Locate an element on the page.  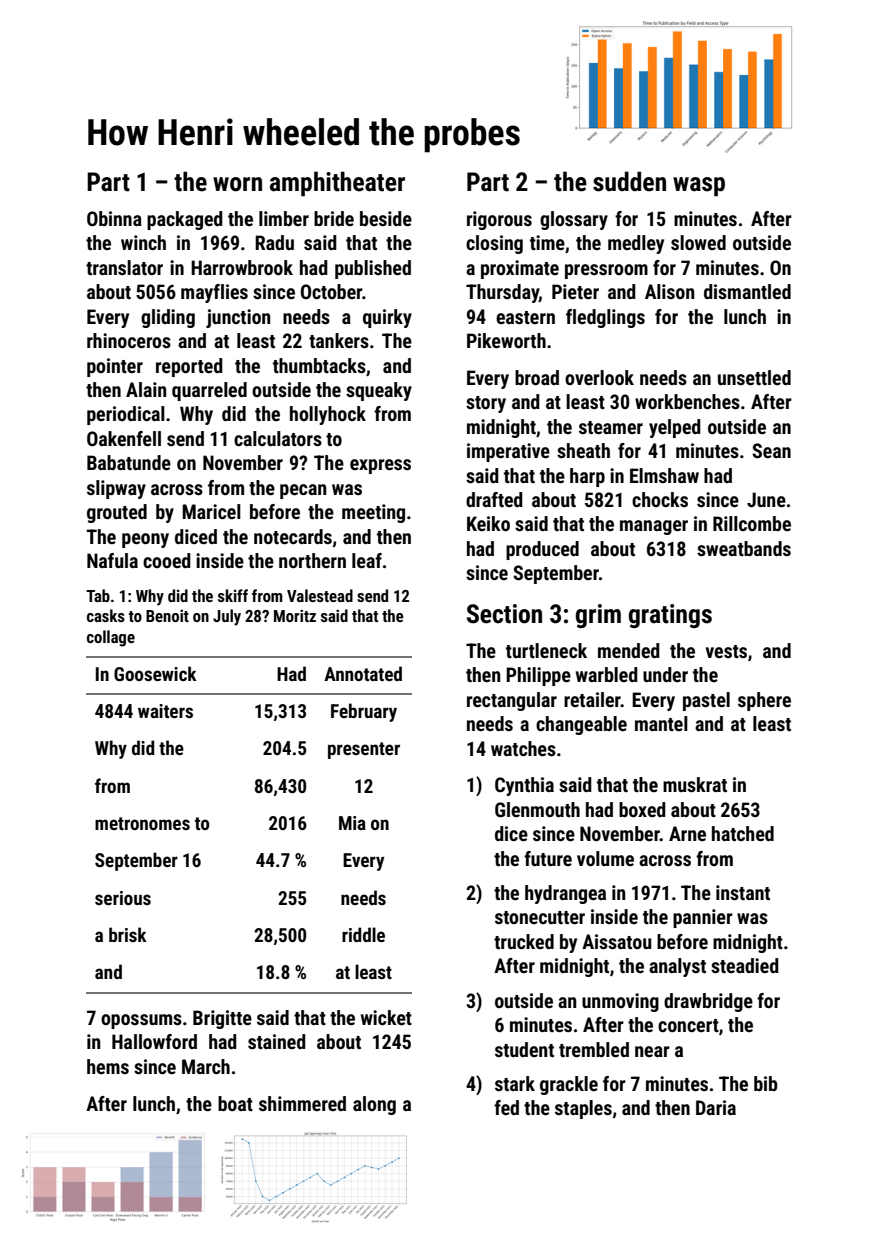
muskrat is located at coordinates (695, 784).
